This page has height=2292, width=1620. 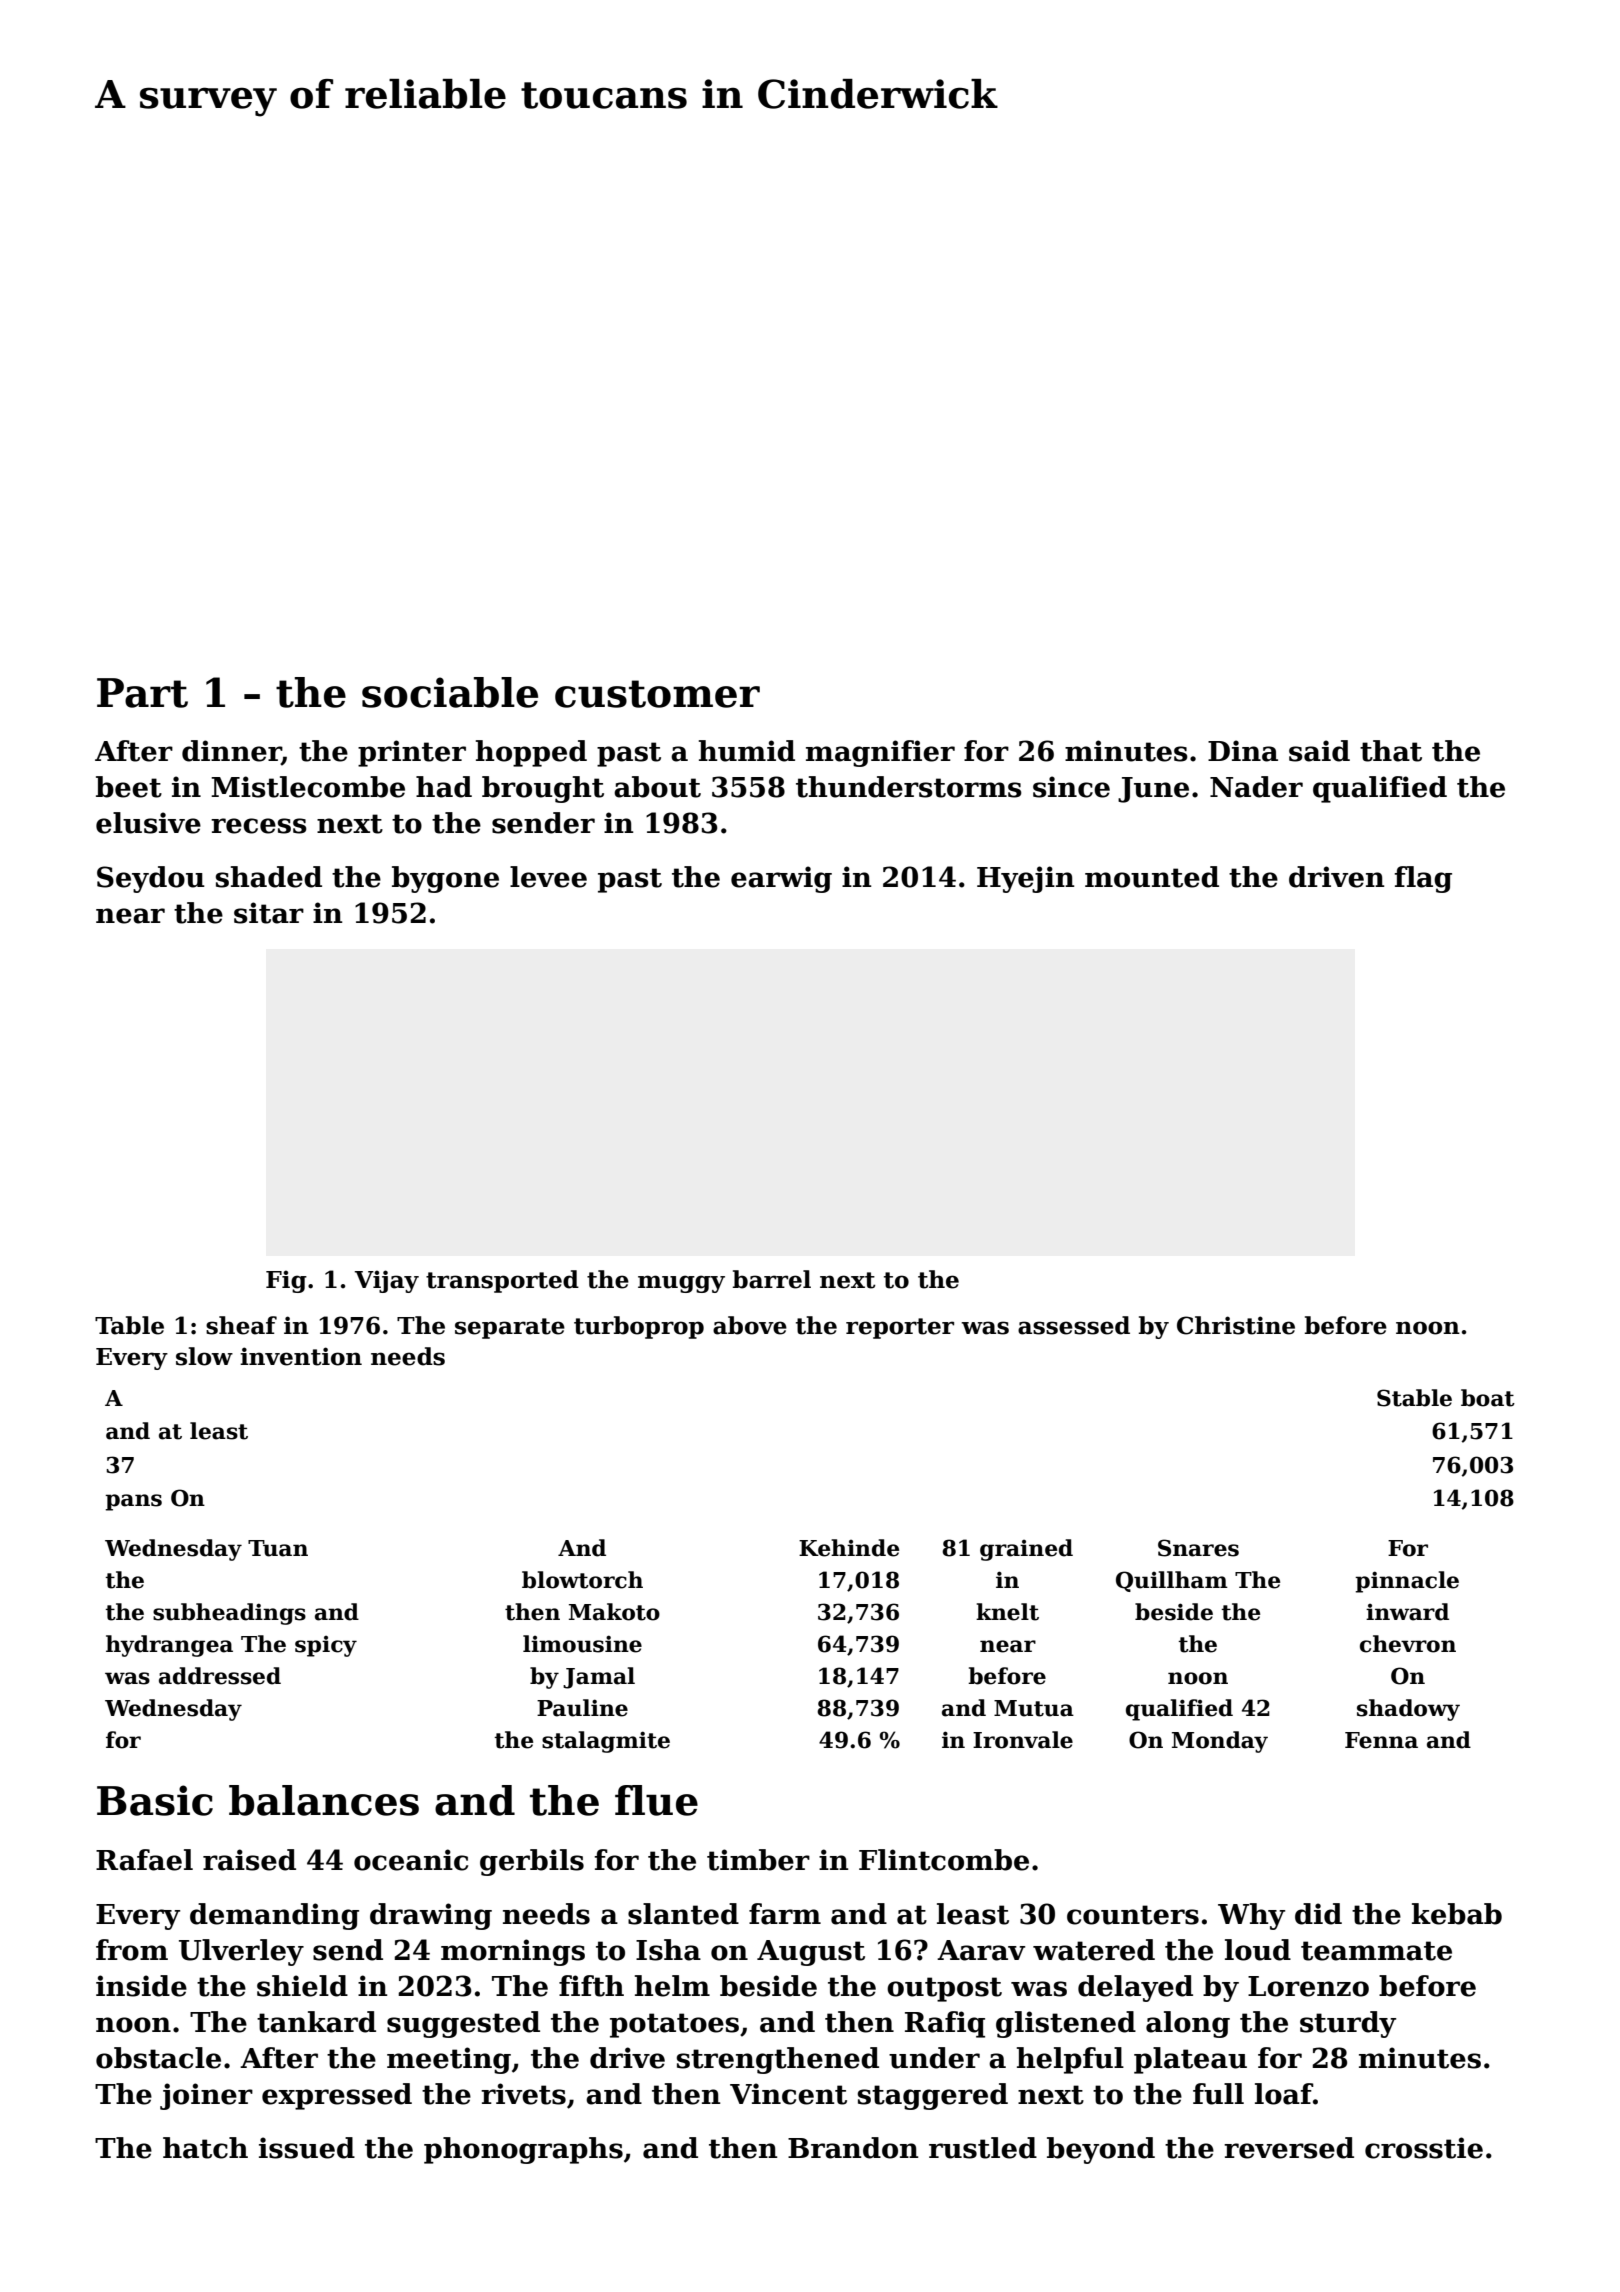 What do you see at coordinates (1423, 879) in the page?
I see `flag` at bounding box center [1423, 879].
